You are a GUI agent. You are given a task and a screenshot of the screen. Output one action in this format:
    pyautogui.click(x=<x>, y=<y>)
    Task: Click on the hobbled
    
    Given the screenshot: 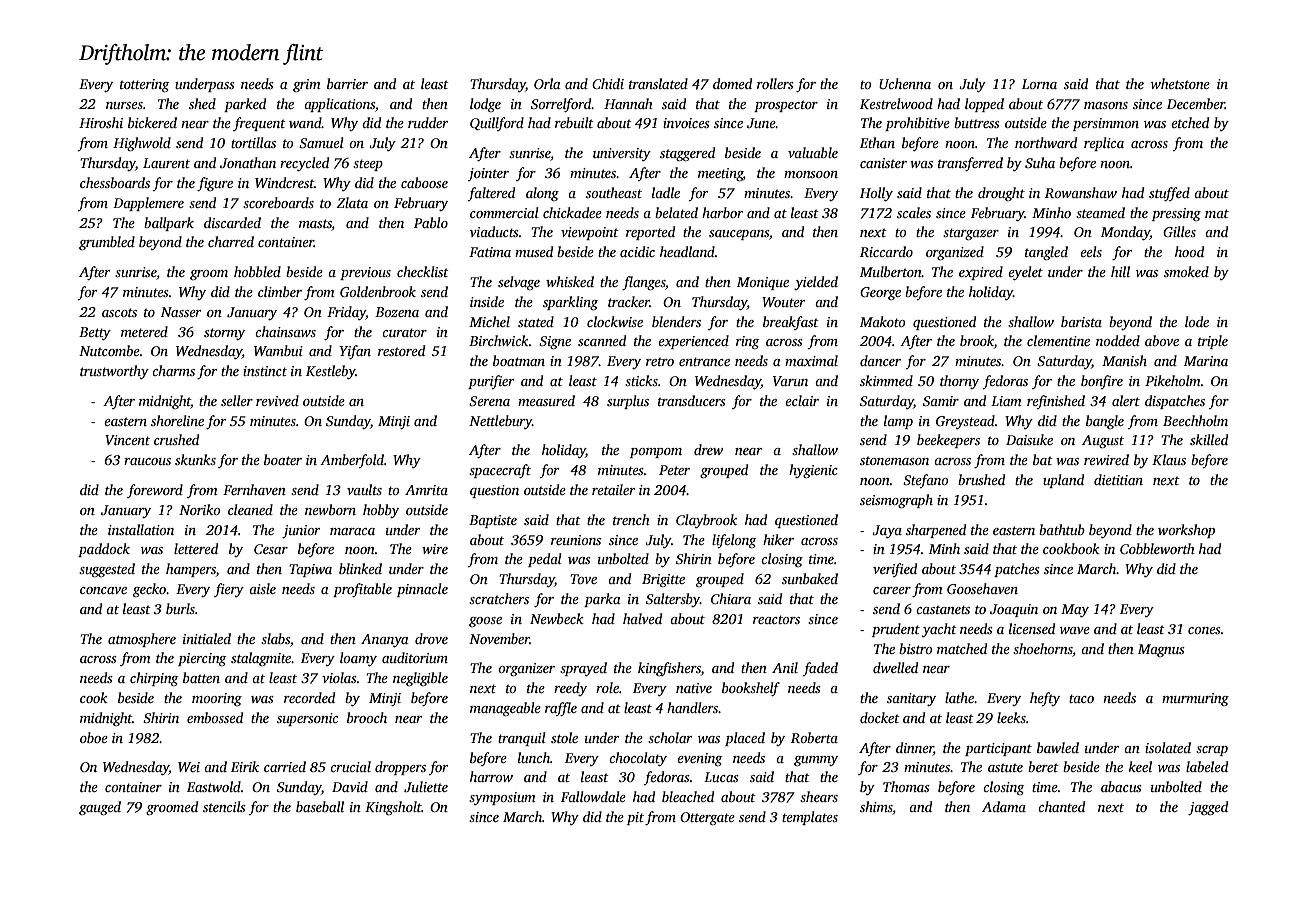 What is the action you would take?
    pyautogui.click(x=257, y=271)
